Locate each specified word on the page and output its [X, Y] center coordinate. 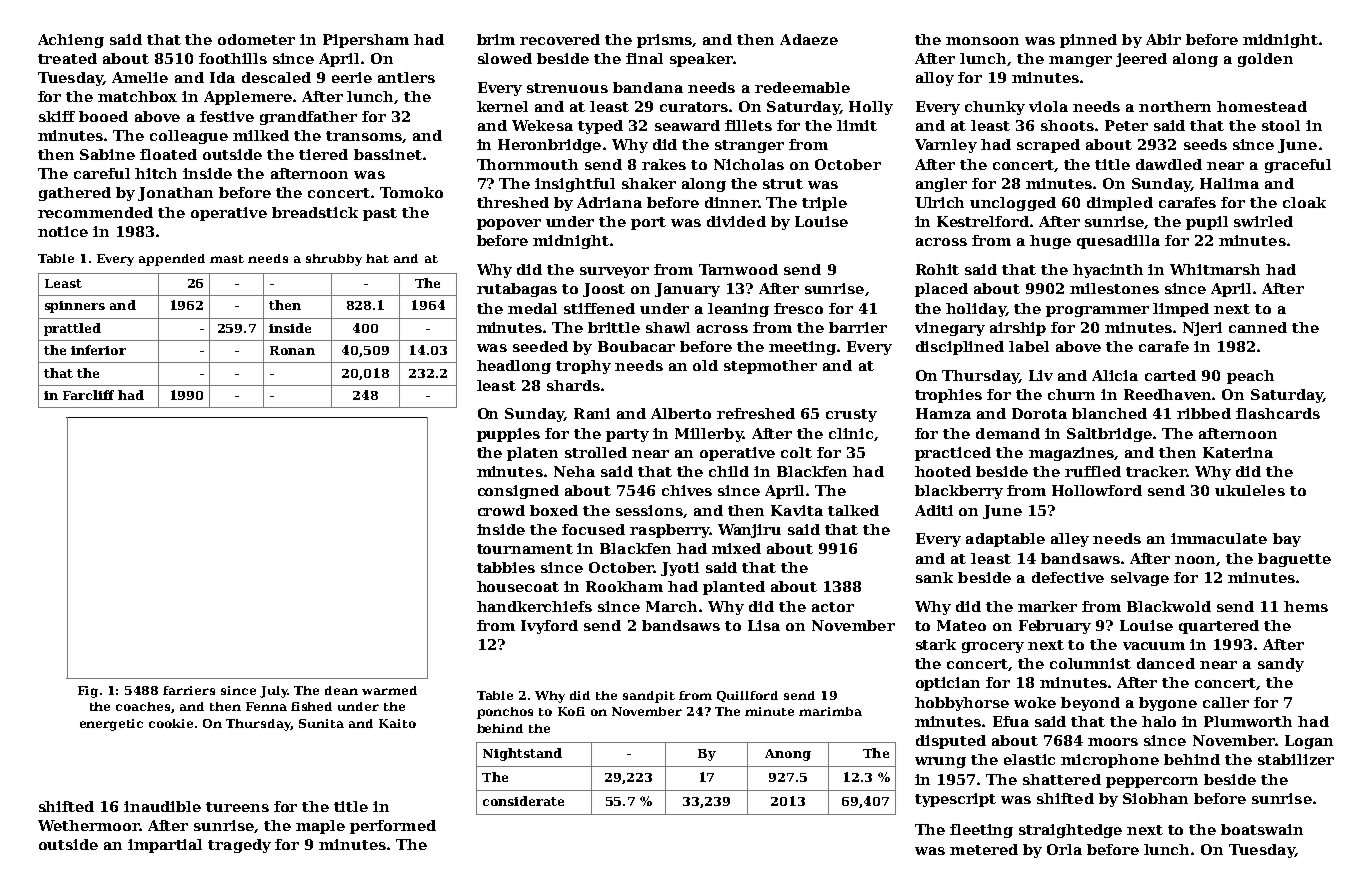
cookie [171, 723]
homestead [1262, 106]
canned [1258, 327]
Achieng [71, 41]
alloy [935, 79]
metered [984, 849]
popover [509, 224]
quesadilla [1118, 242]
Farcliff [88, 395]
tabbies [506, 567]
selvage [1140, 579]
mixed [736, 548]
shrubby [334, 260]
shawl [668, 327]
